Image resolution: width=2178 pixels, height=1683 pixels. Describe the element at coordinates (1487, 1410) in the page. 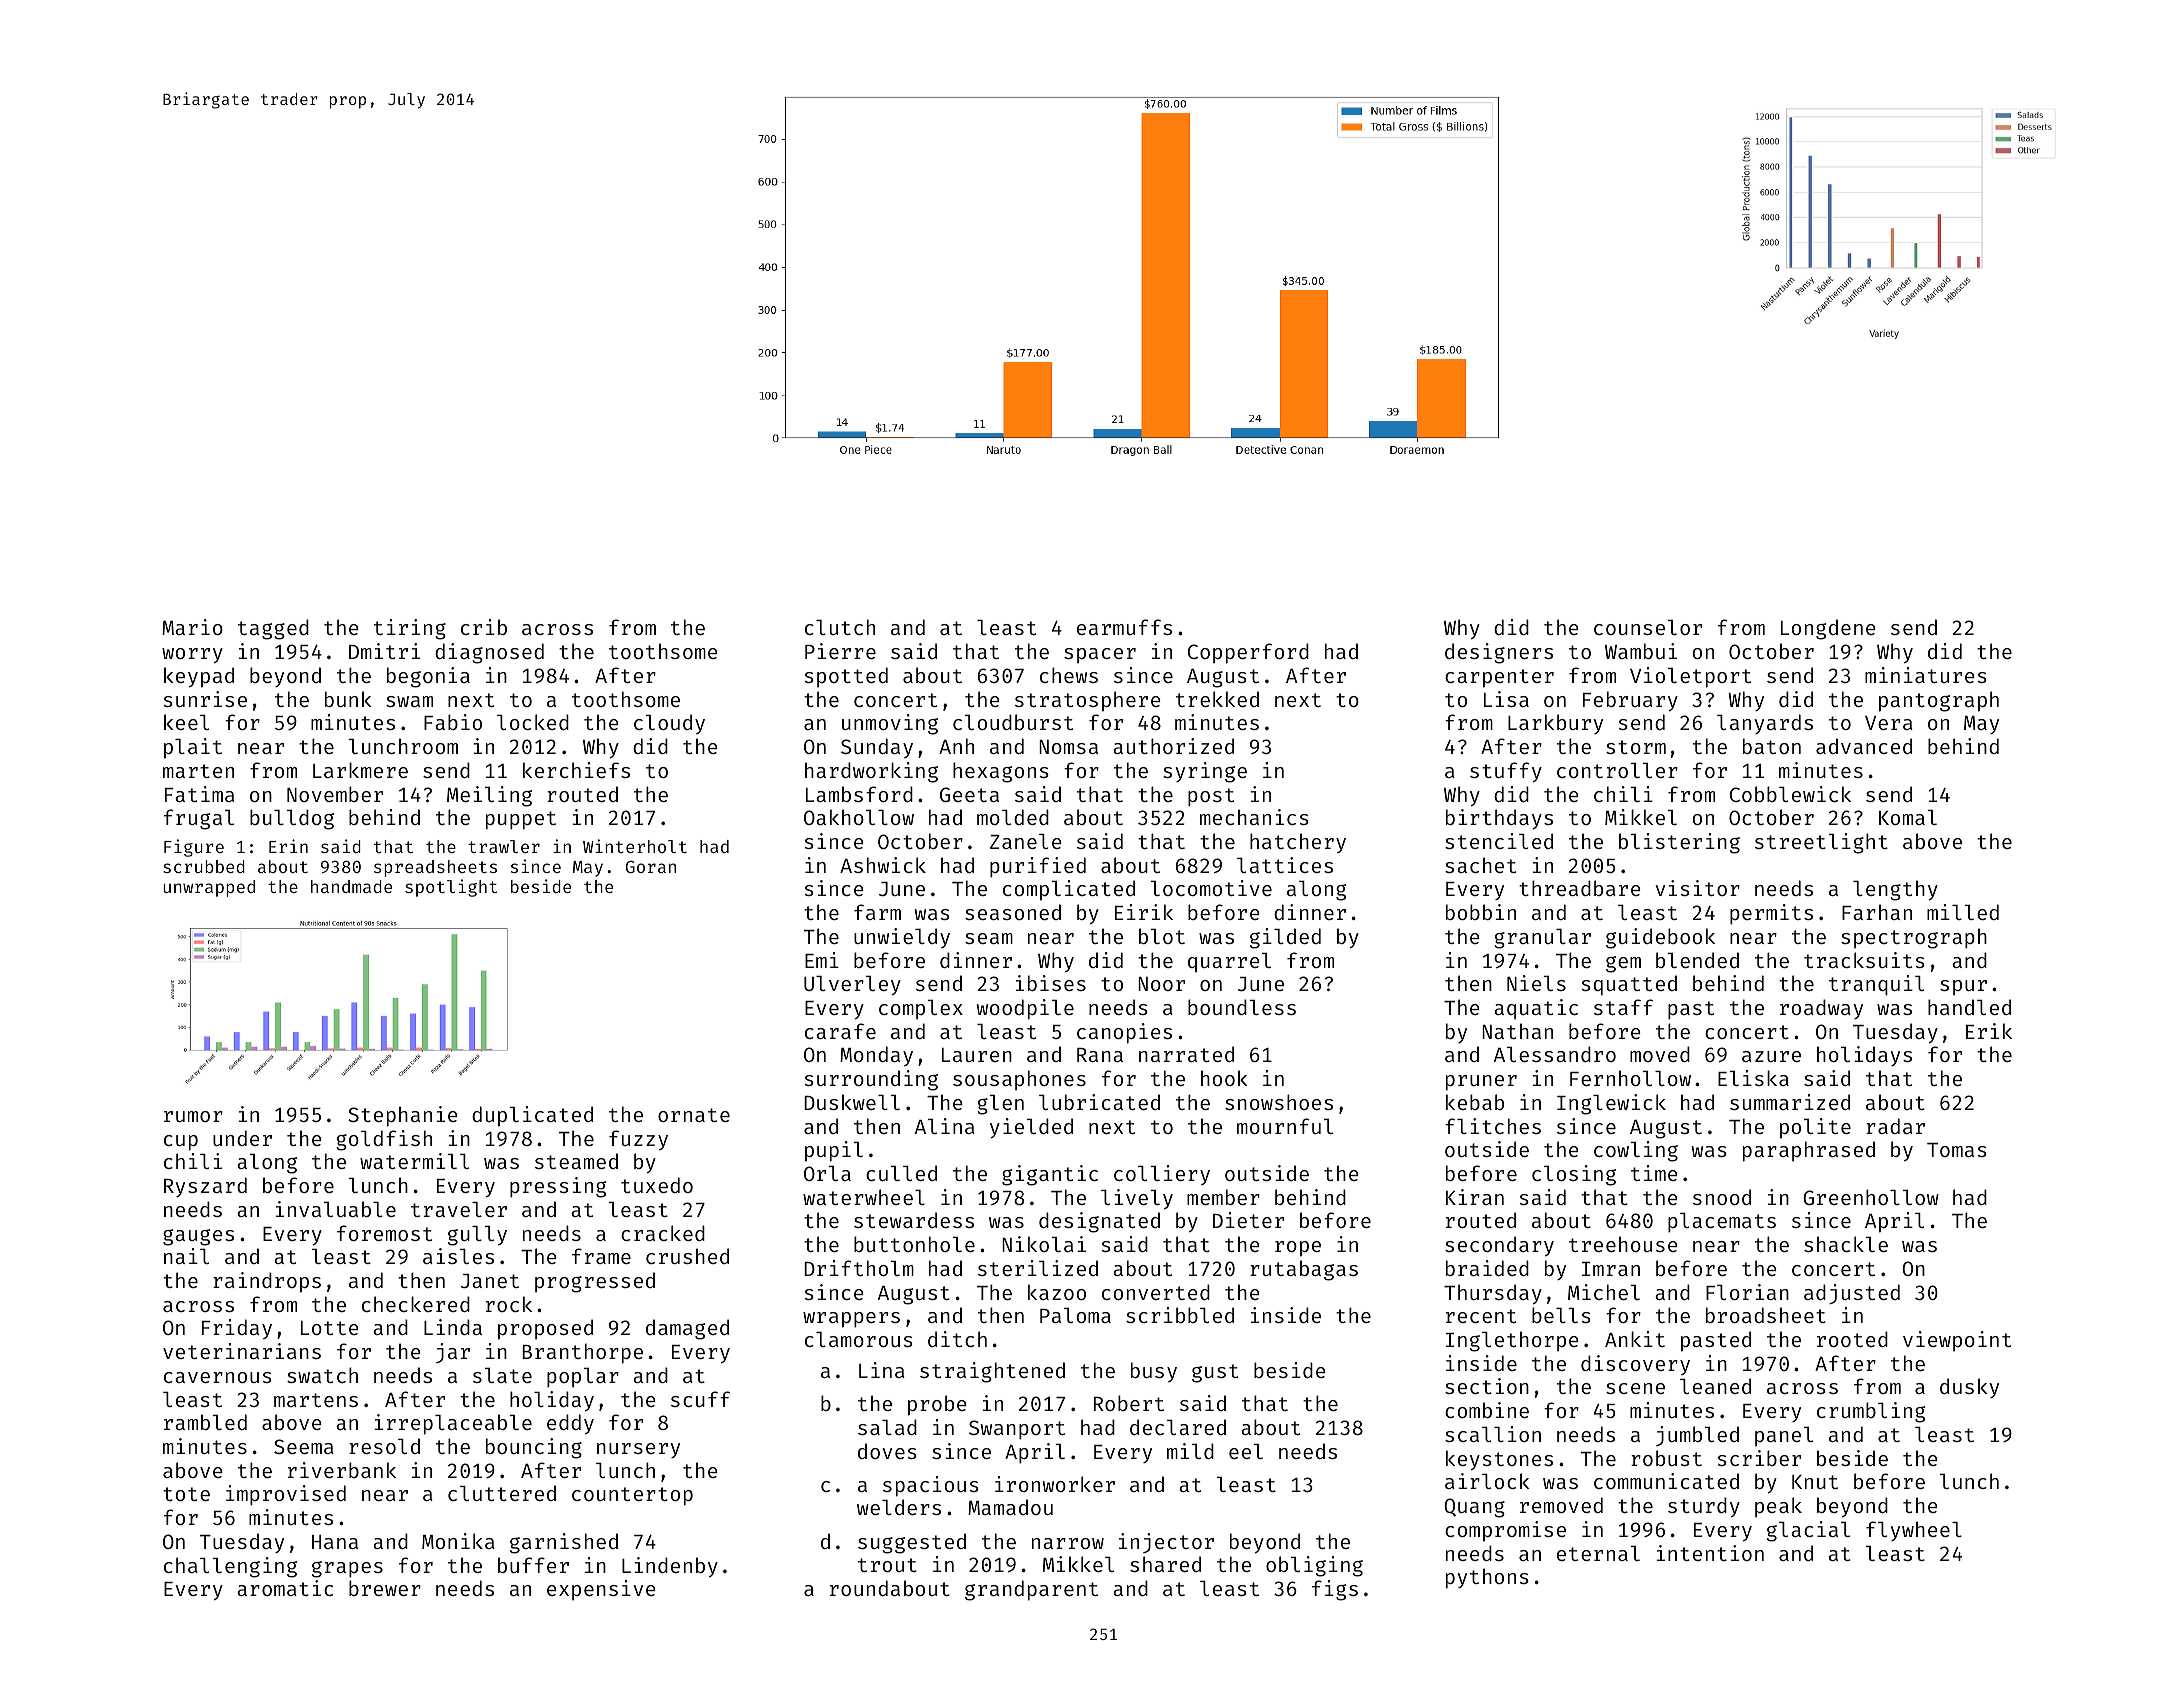

I see `combine` at that location.
